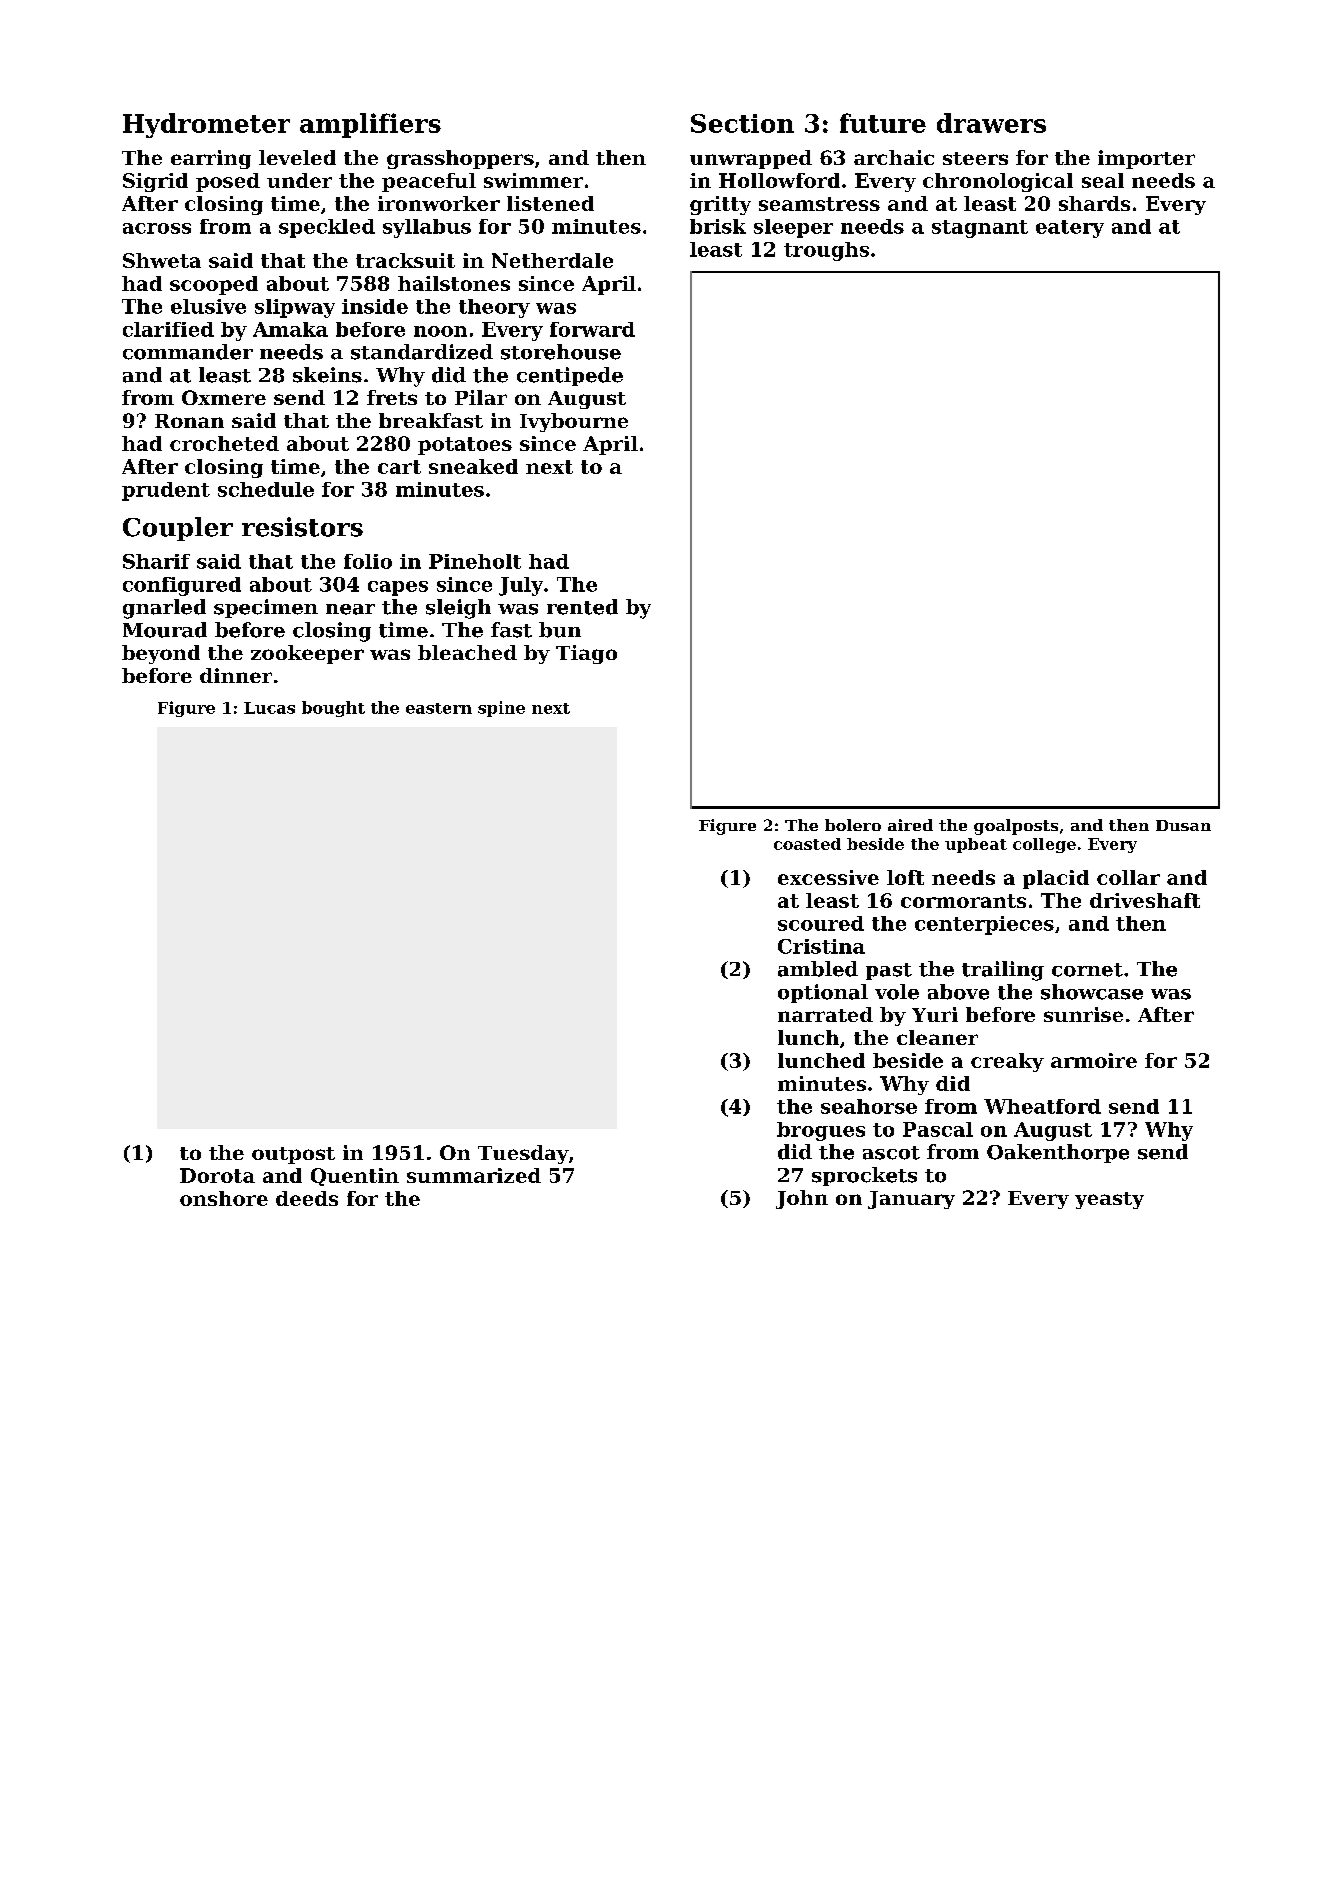  Describe the element at coordinates (802, 1199) in the image. I see `John` at that location.
